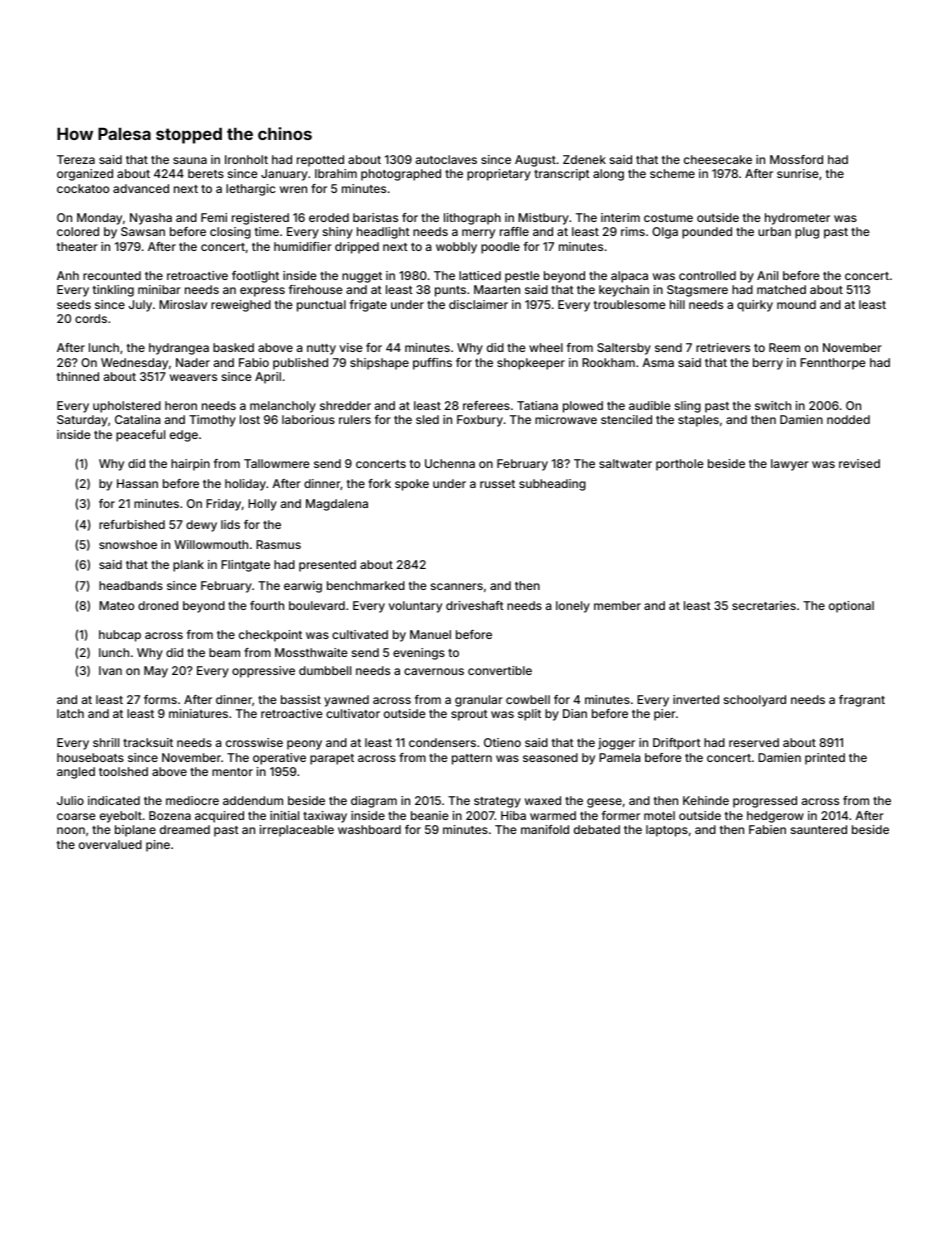  I want to click on puffins, so click(432, 364).
